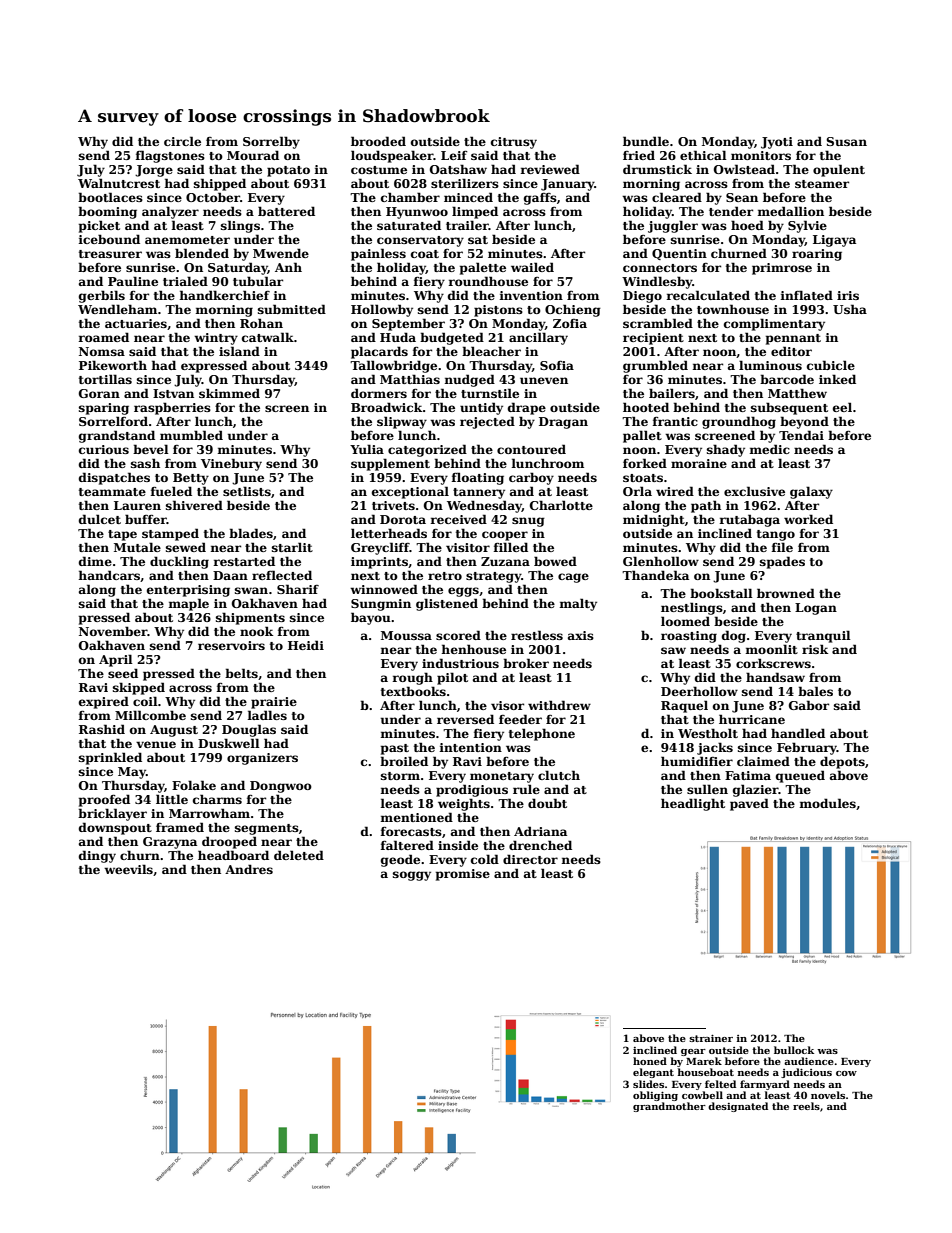 This document has width=952, height=1233. I want to click on axis, so click(581, 635).
